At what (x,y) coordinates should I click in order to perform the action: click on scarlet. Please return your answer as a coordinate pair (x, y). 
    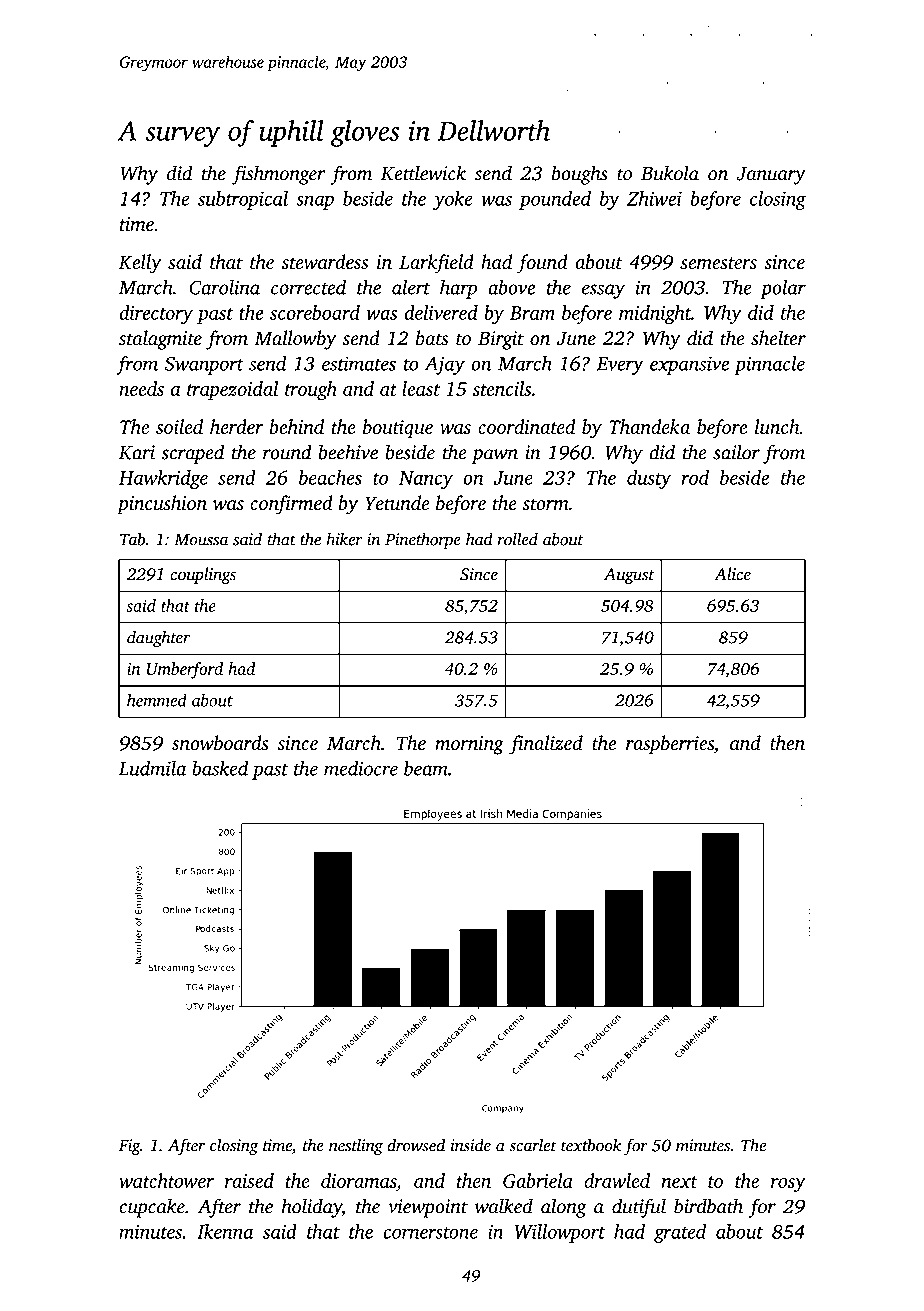
    Looking at the image, I should click on (533, 1145).
